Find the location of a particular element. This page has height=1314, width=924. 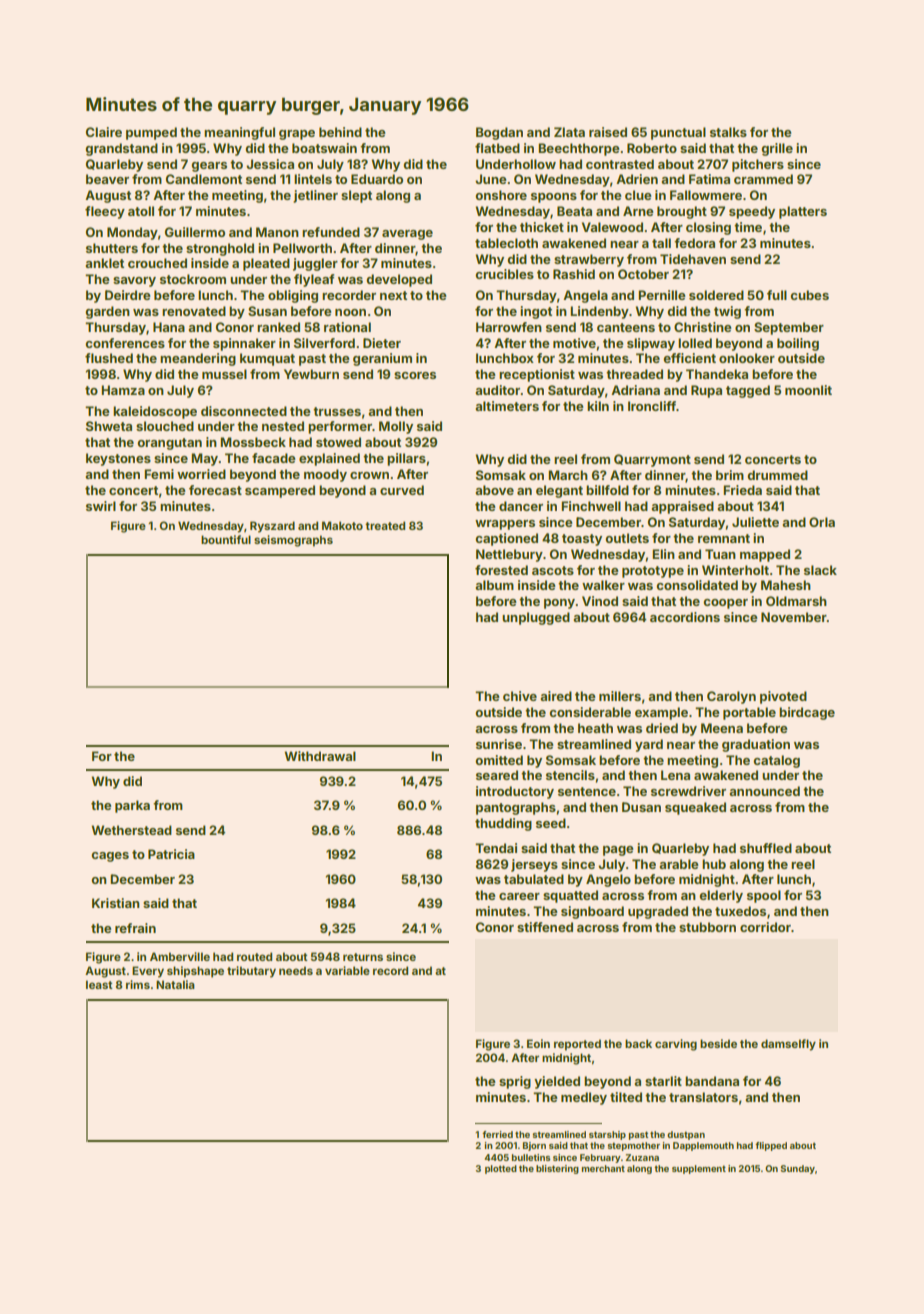

next is located at coordinates (393, 295).
